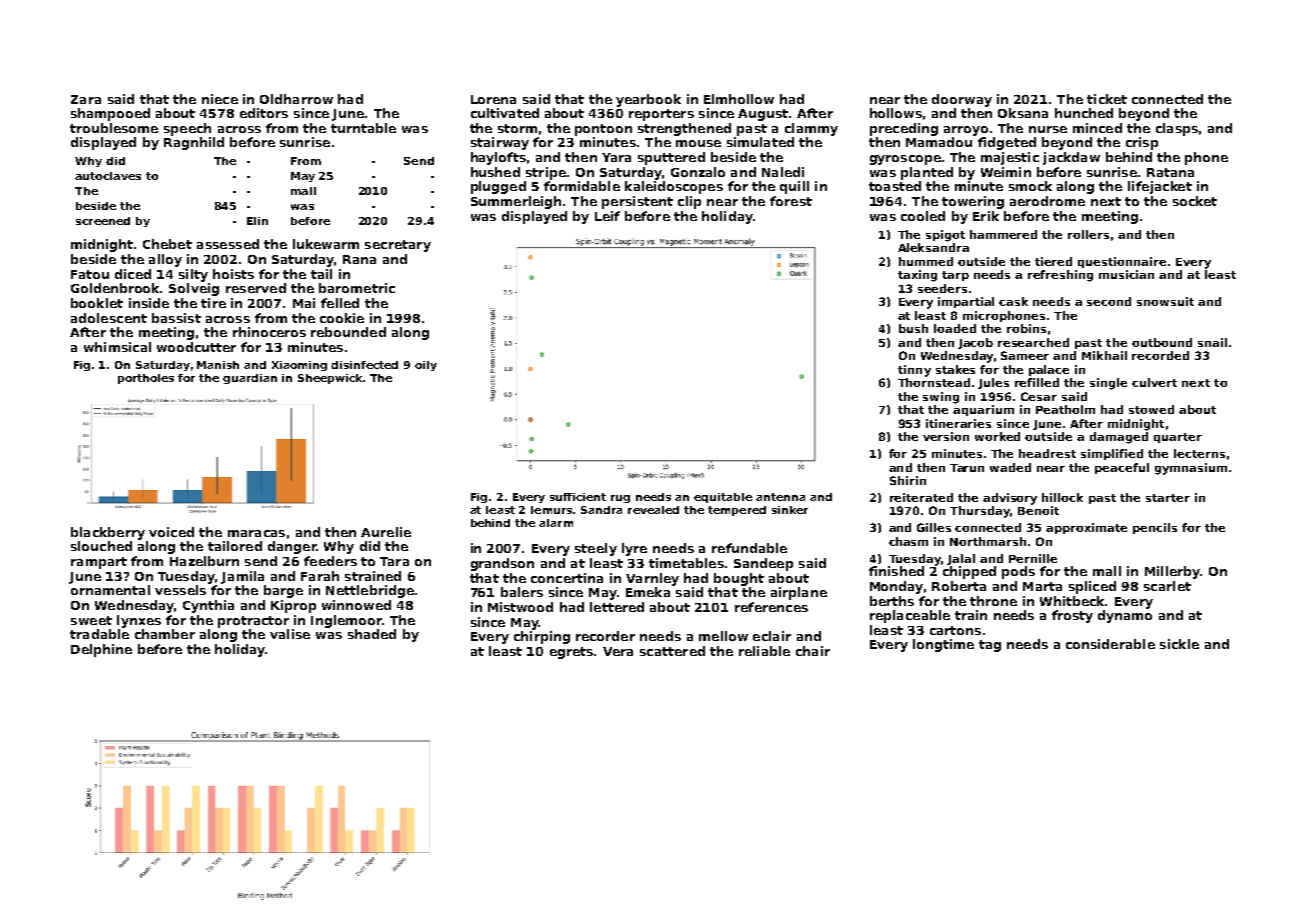 This screenshot has width=1308, height=924. I want to click on minced, so click(1097, 128).
